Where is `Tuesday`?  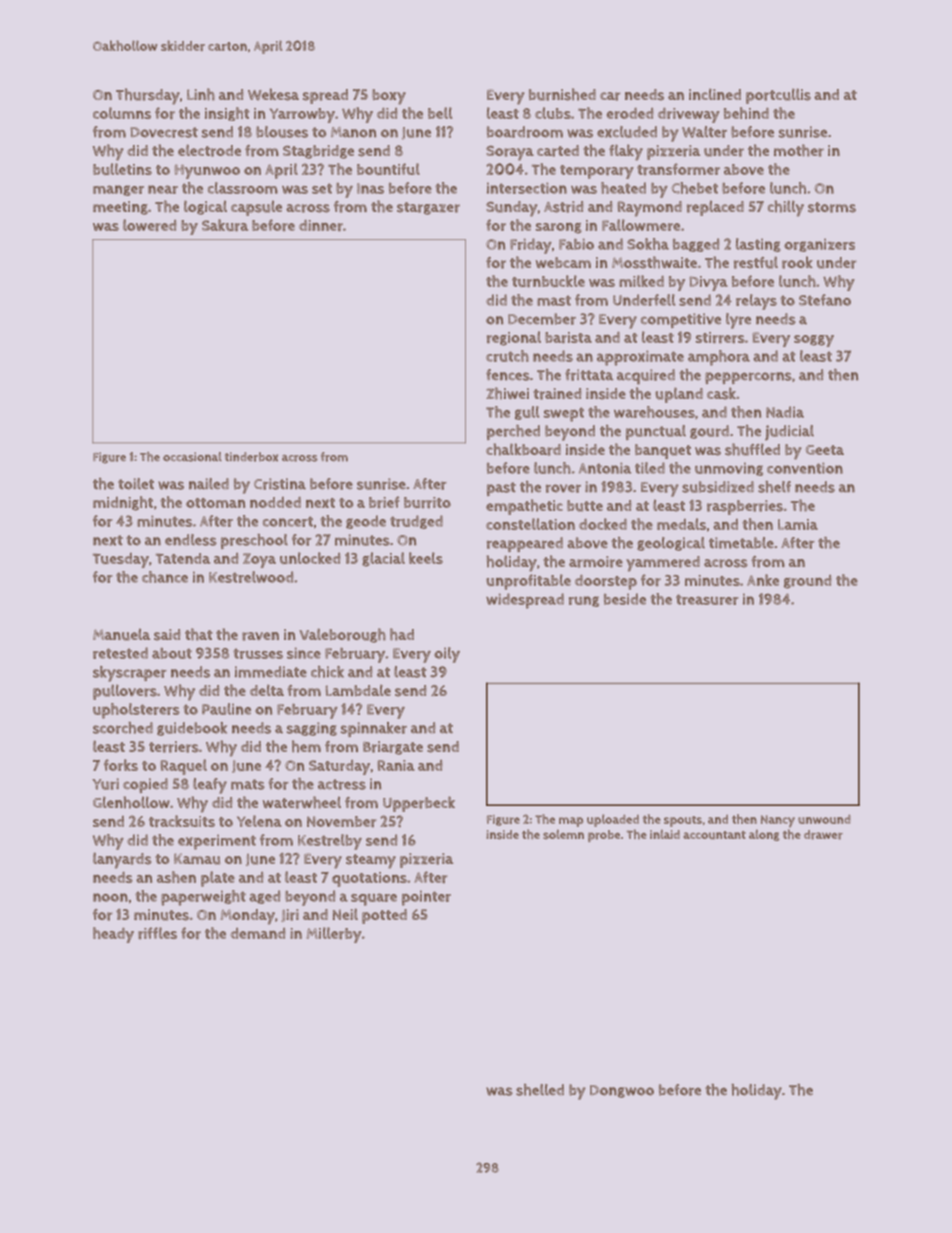
Tuesday is located at coordinates (121, 560).
